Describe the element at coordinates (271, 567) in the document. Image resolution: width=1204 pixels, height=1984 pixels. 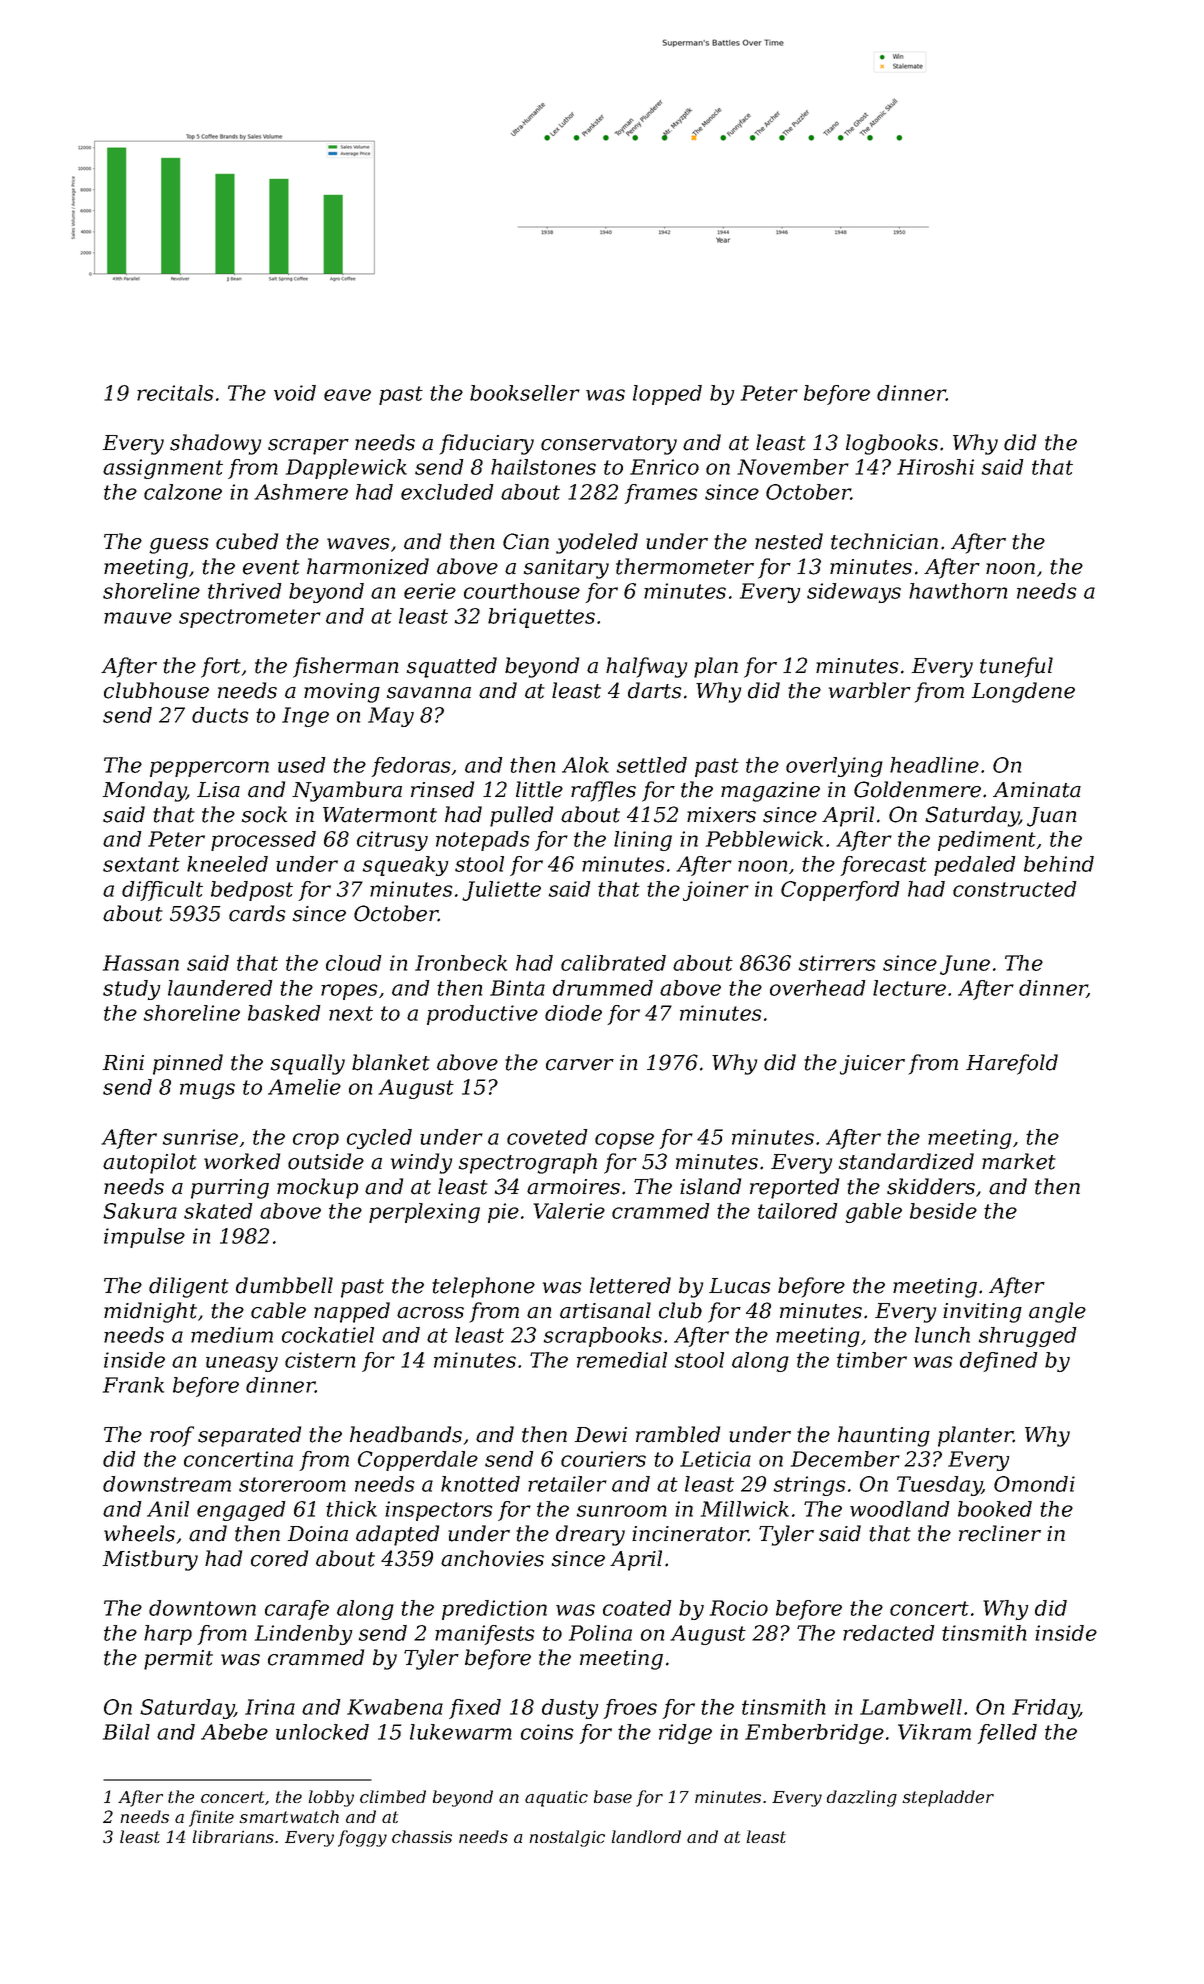
I see `event` at that location.
